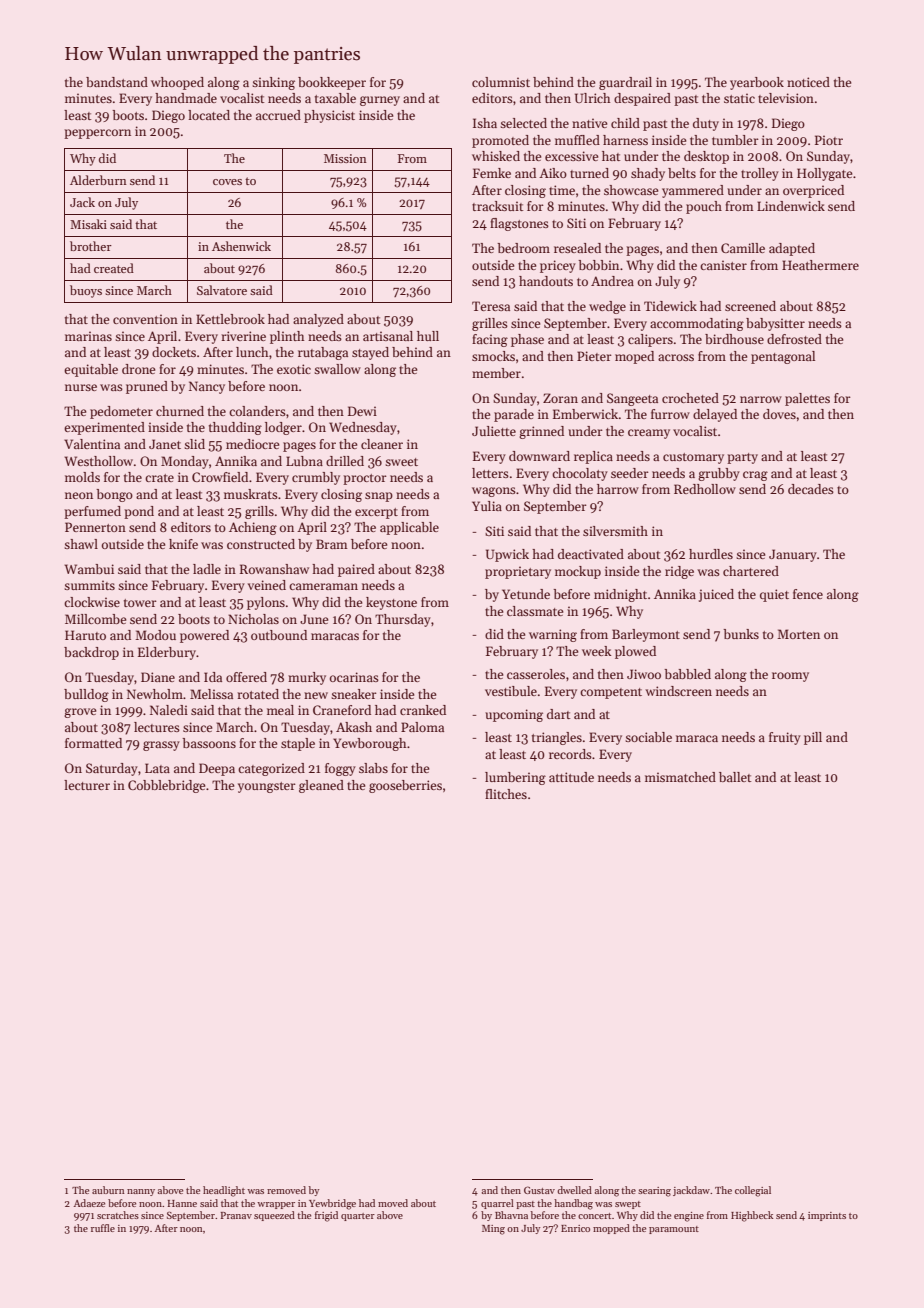  I want to click on accommodating, so click(697, 324).
